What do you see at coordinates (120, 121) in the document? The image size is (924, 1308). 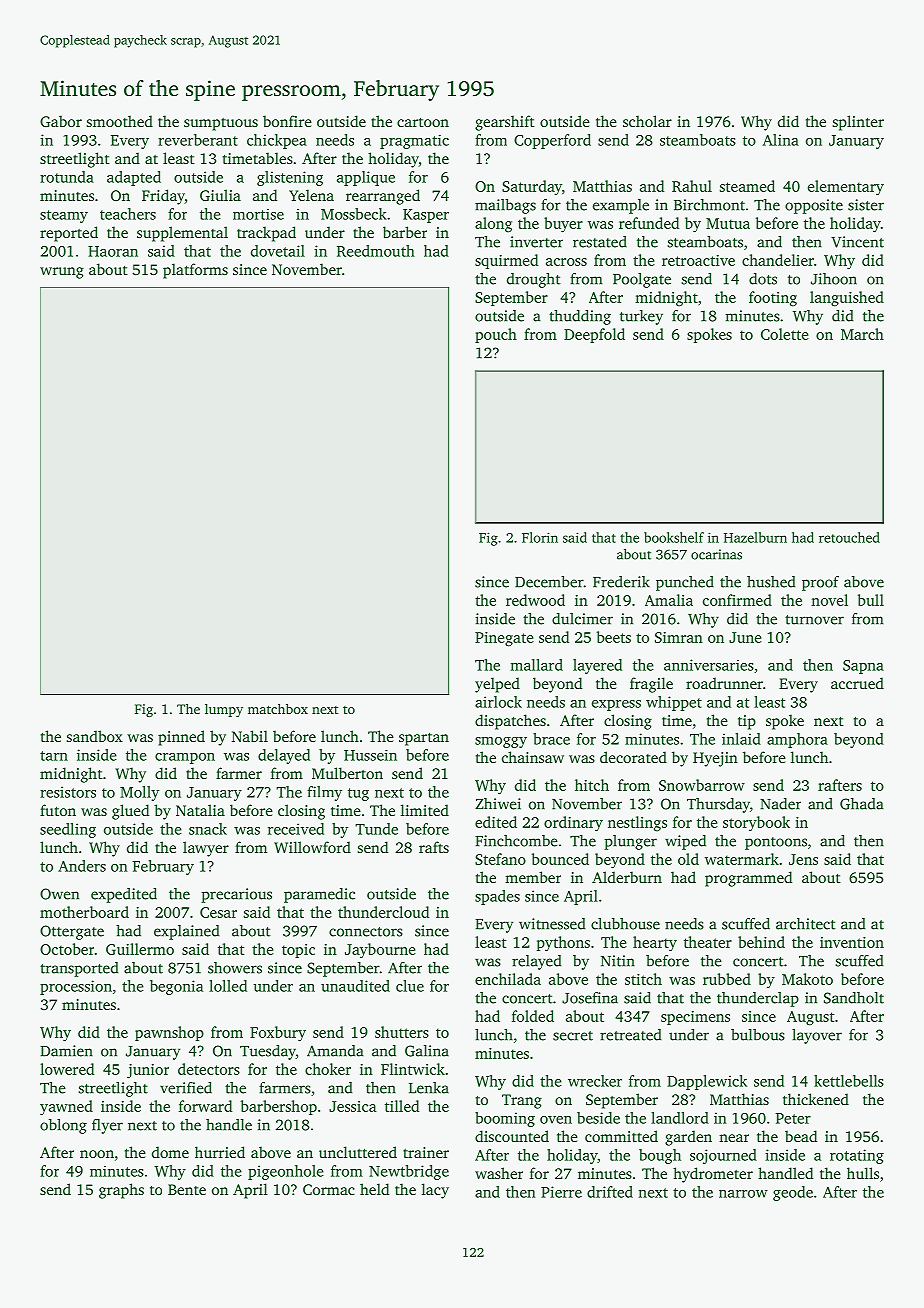 I see `smoothed` at bounding box center [120, 121].
